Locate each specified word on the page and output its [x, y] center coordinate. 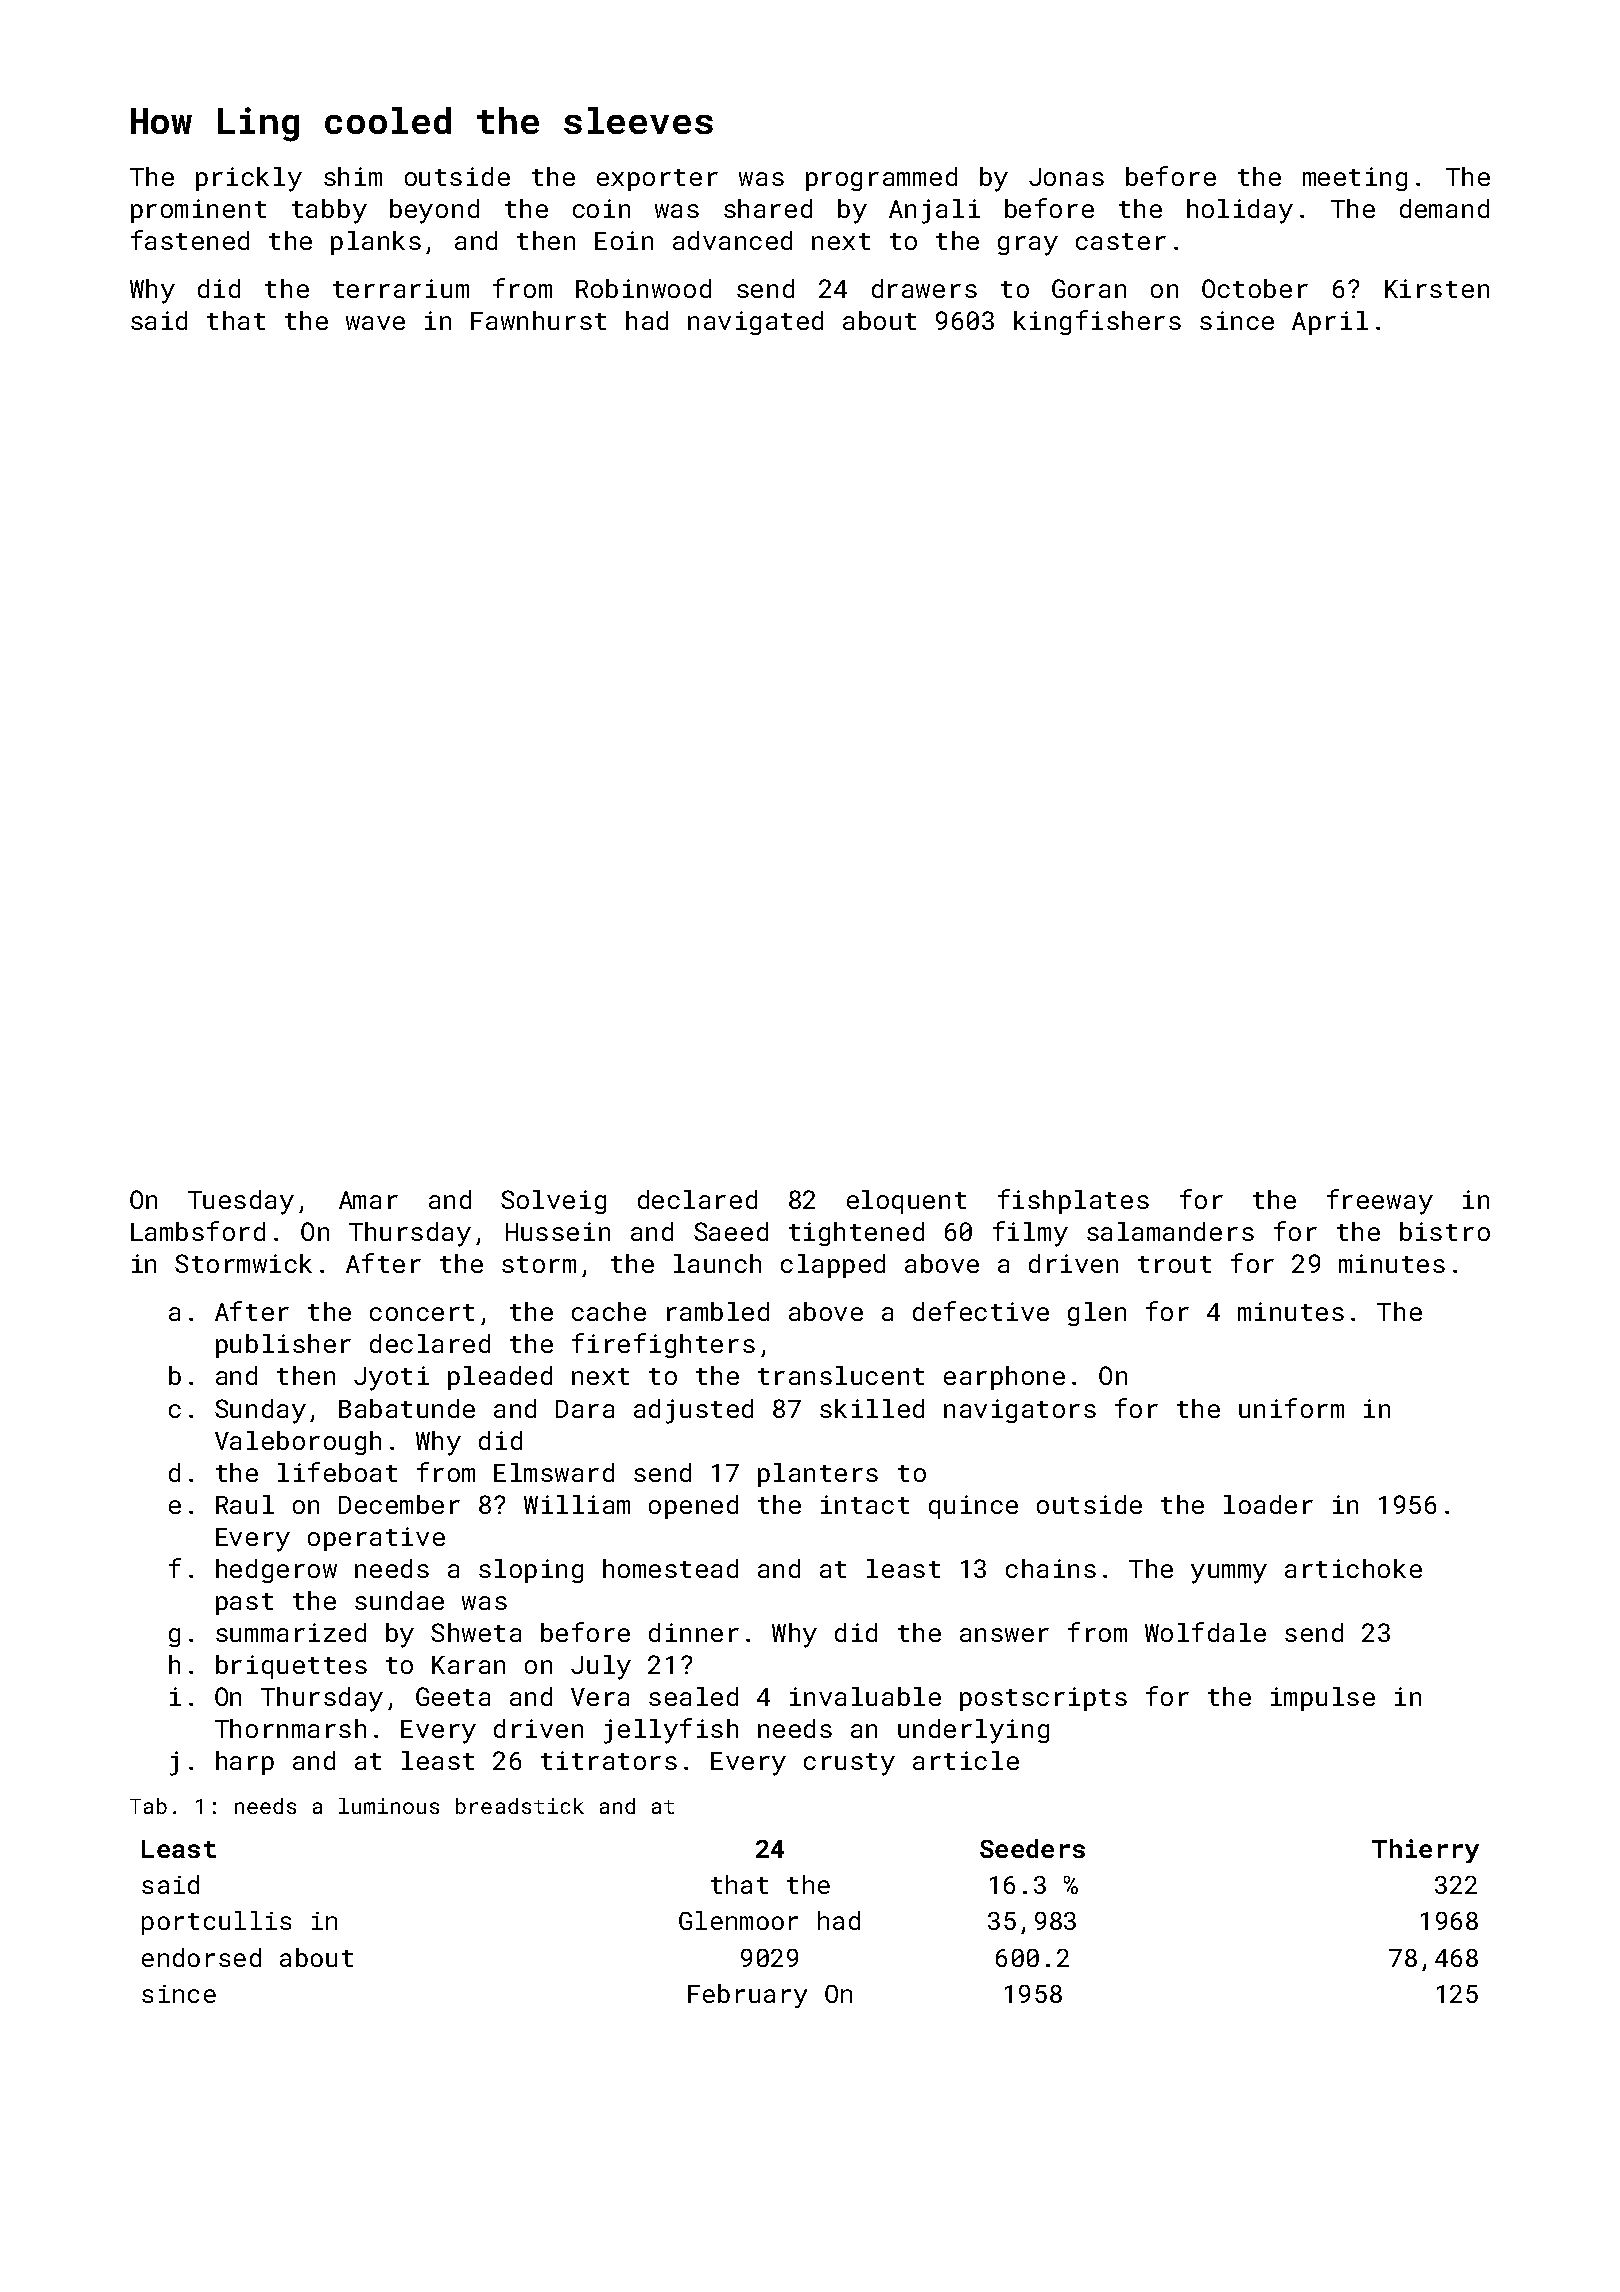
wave [375, 323]
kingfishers [1097, 322]
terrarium [401, 288]
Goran [1089, 288]
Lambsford [198, 1231]
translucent [841, 1375]
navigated [755, 323]
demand [1444, 208]
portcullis [216, 1923]
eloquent [906, 1202]
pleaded [500, 1378]
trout [1174, 1264]
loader [1268, 1504]
